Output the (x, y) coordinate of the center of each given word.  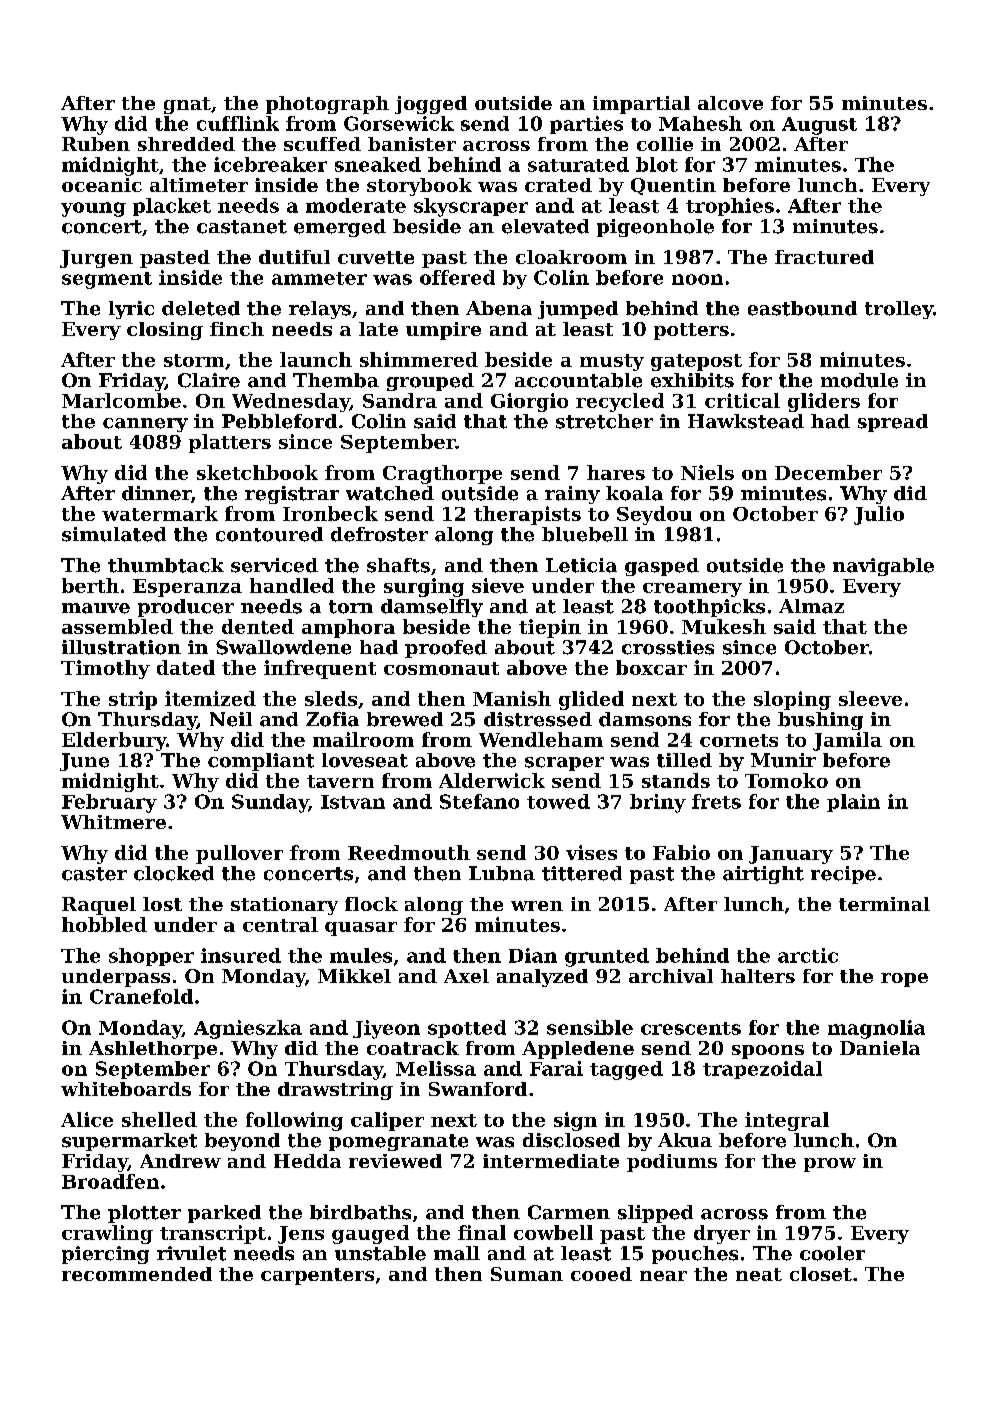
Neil (231, 719)
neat (759, 1274)
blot (657, 164)
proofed (446, 649)
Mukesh (724, 626)
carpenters (317, 1276)
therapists (527, 515)
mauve (96, 608)
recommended (137, 1274)
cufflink (238, 123)
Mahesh (700, 123)
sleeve (870, 698)
